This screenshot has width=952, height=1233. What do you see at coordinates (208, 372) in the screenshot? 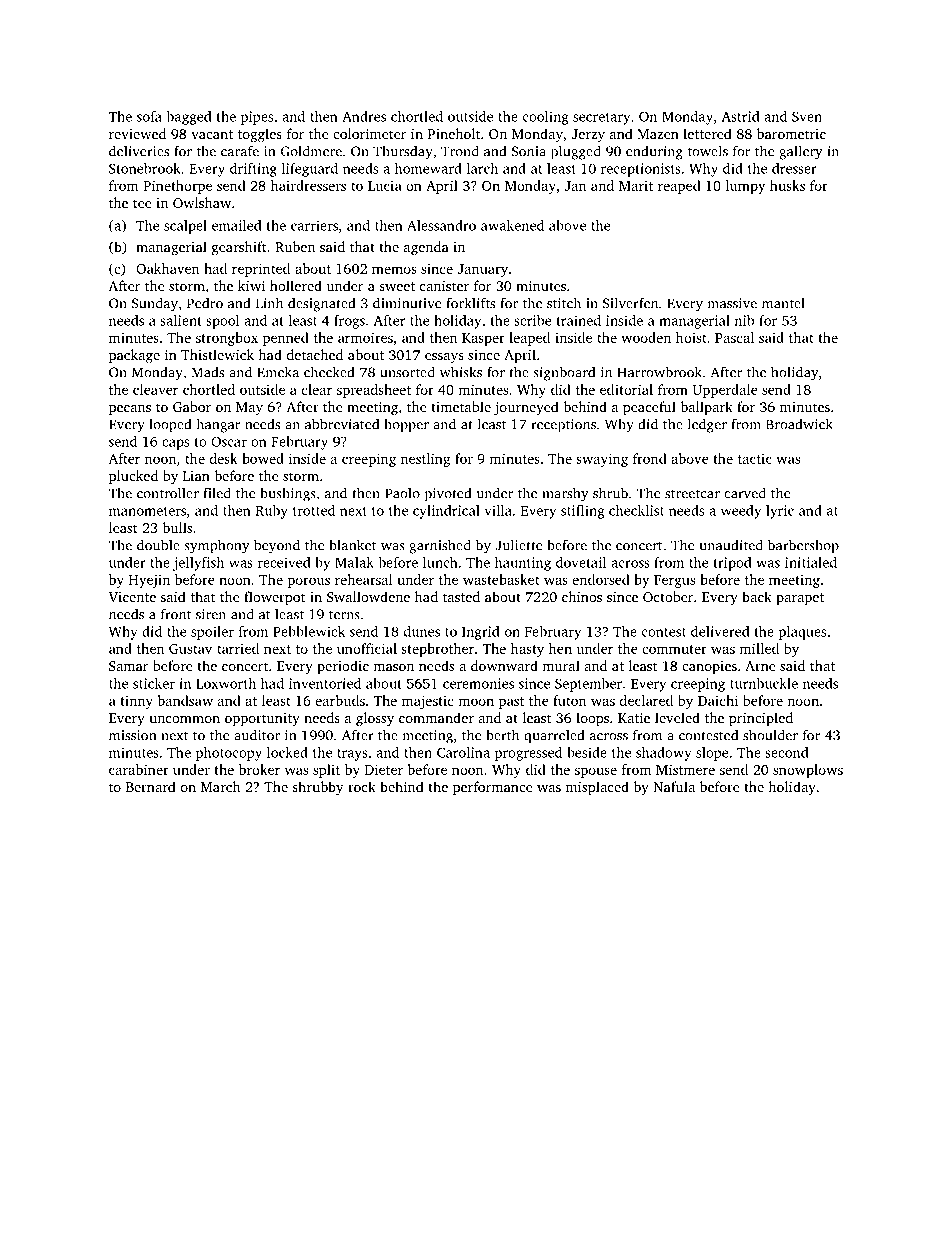
I see `Mads` at bounding box center [208, 372].
